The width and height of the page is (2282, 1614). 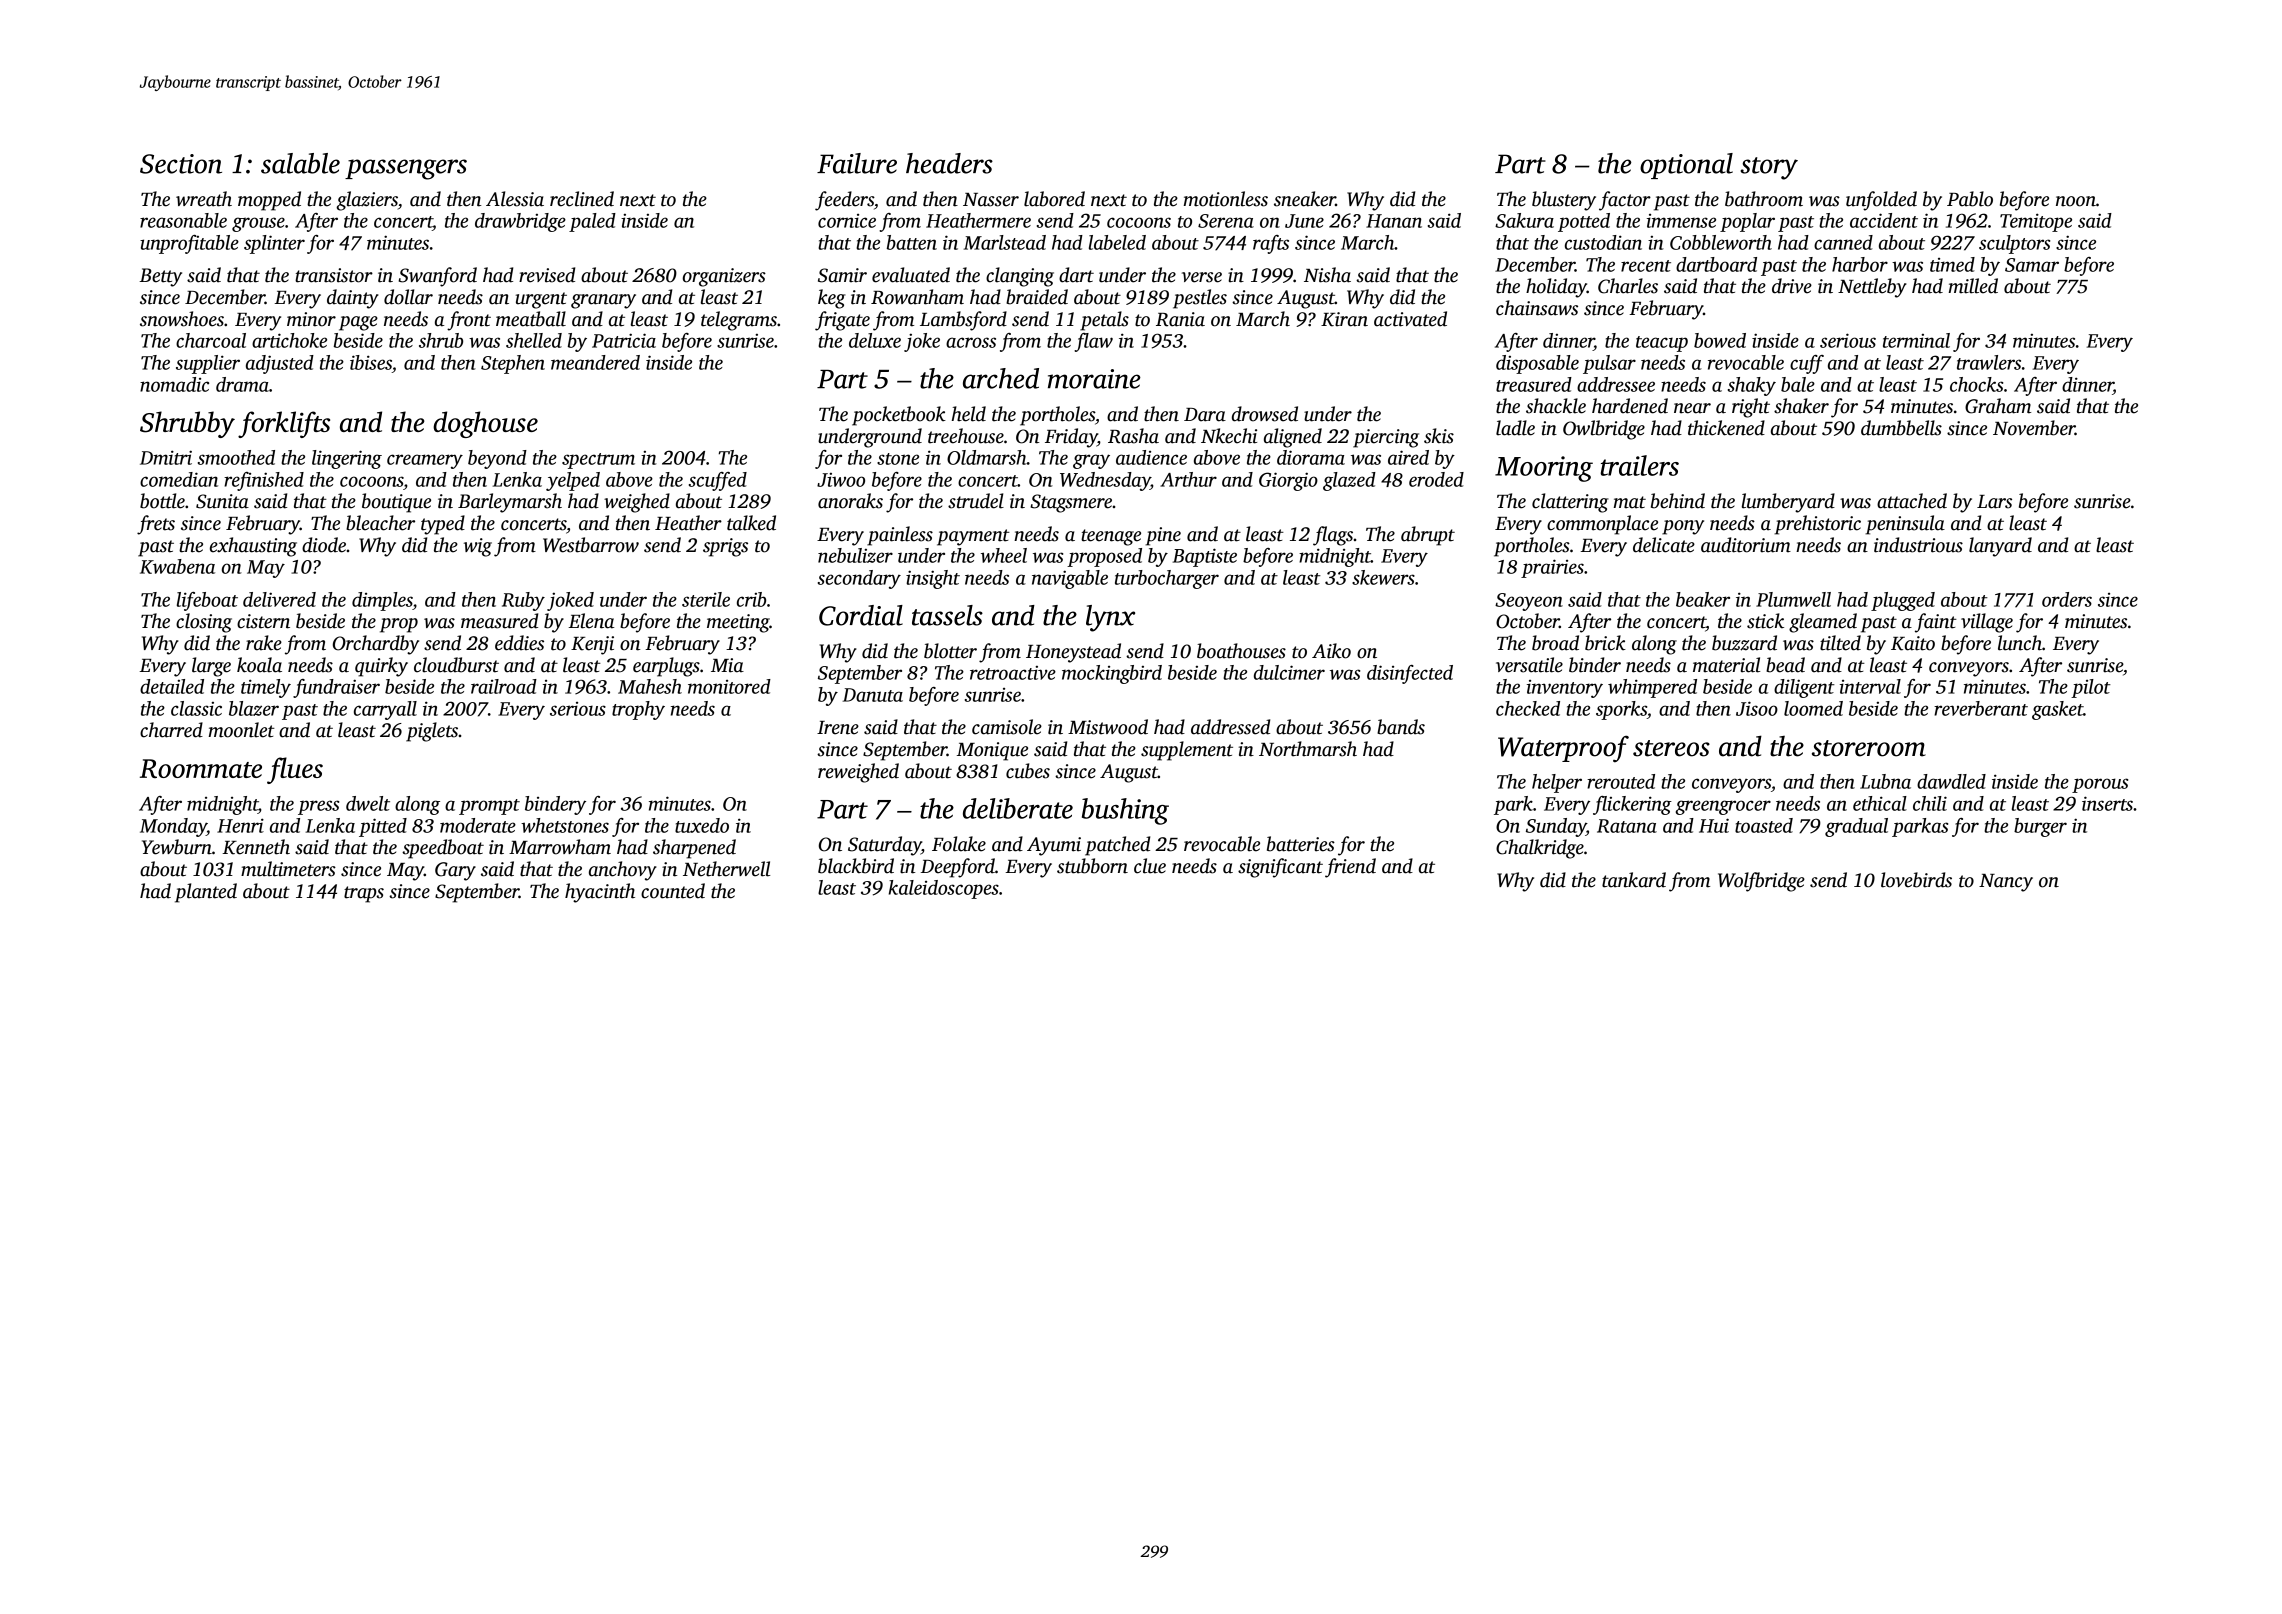 What do you see at coordinates (969, 414) in the page?
I see `held` at bounding box center [969, 414].
